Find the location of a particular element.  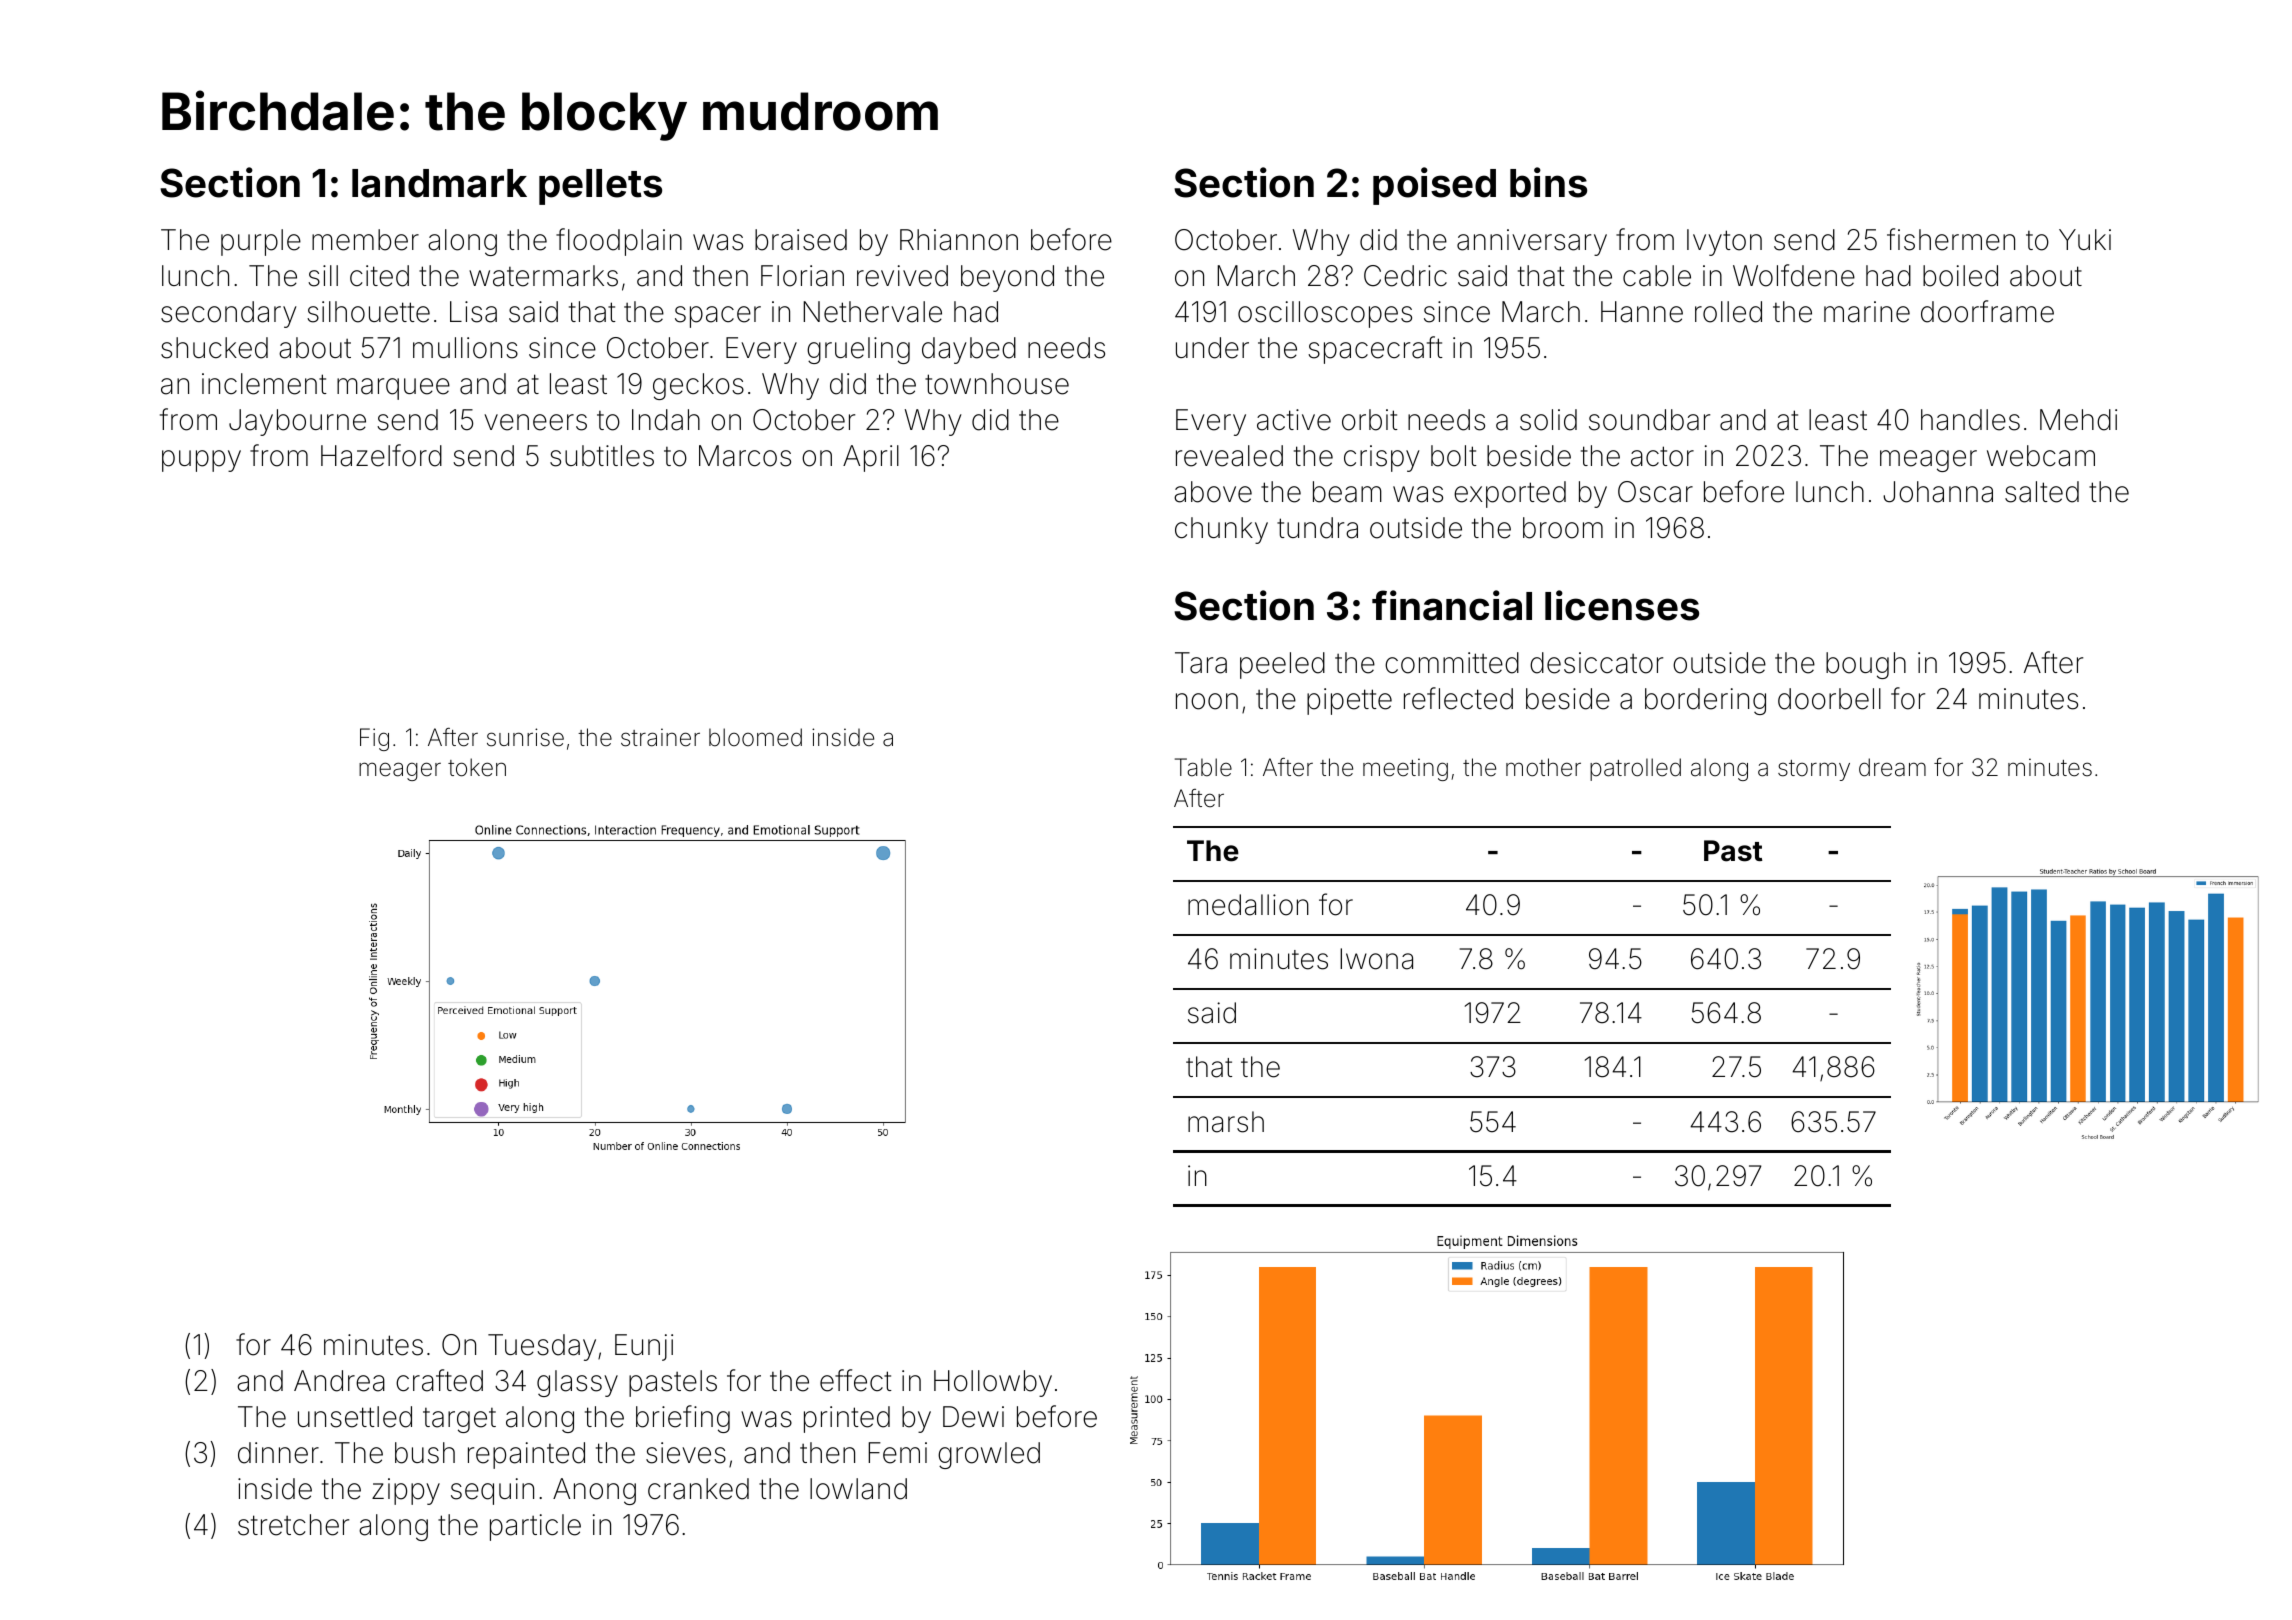

token is located at coordinates (477, 767).
